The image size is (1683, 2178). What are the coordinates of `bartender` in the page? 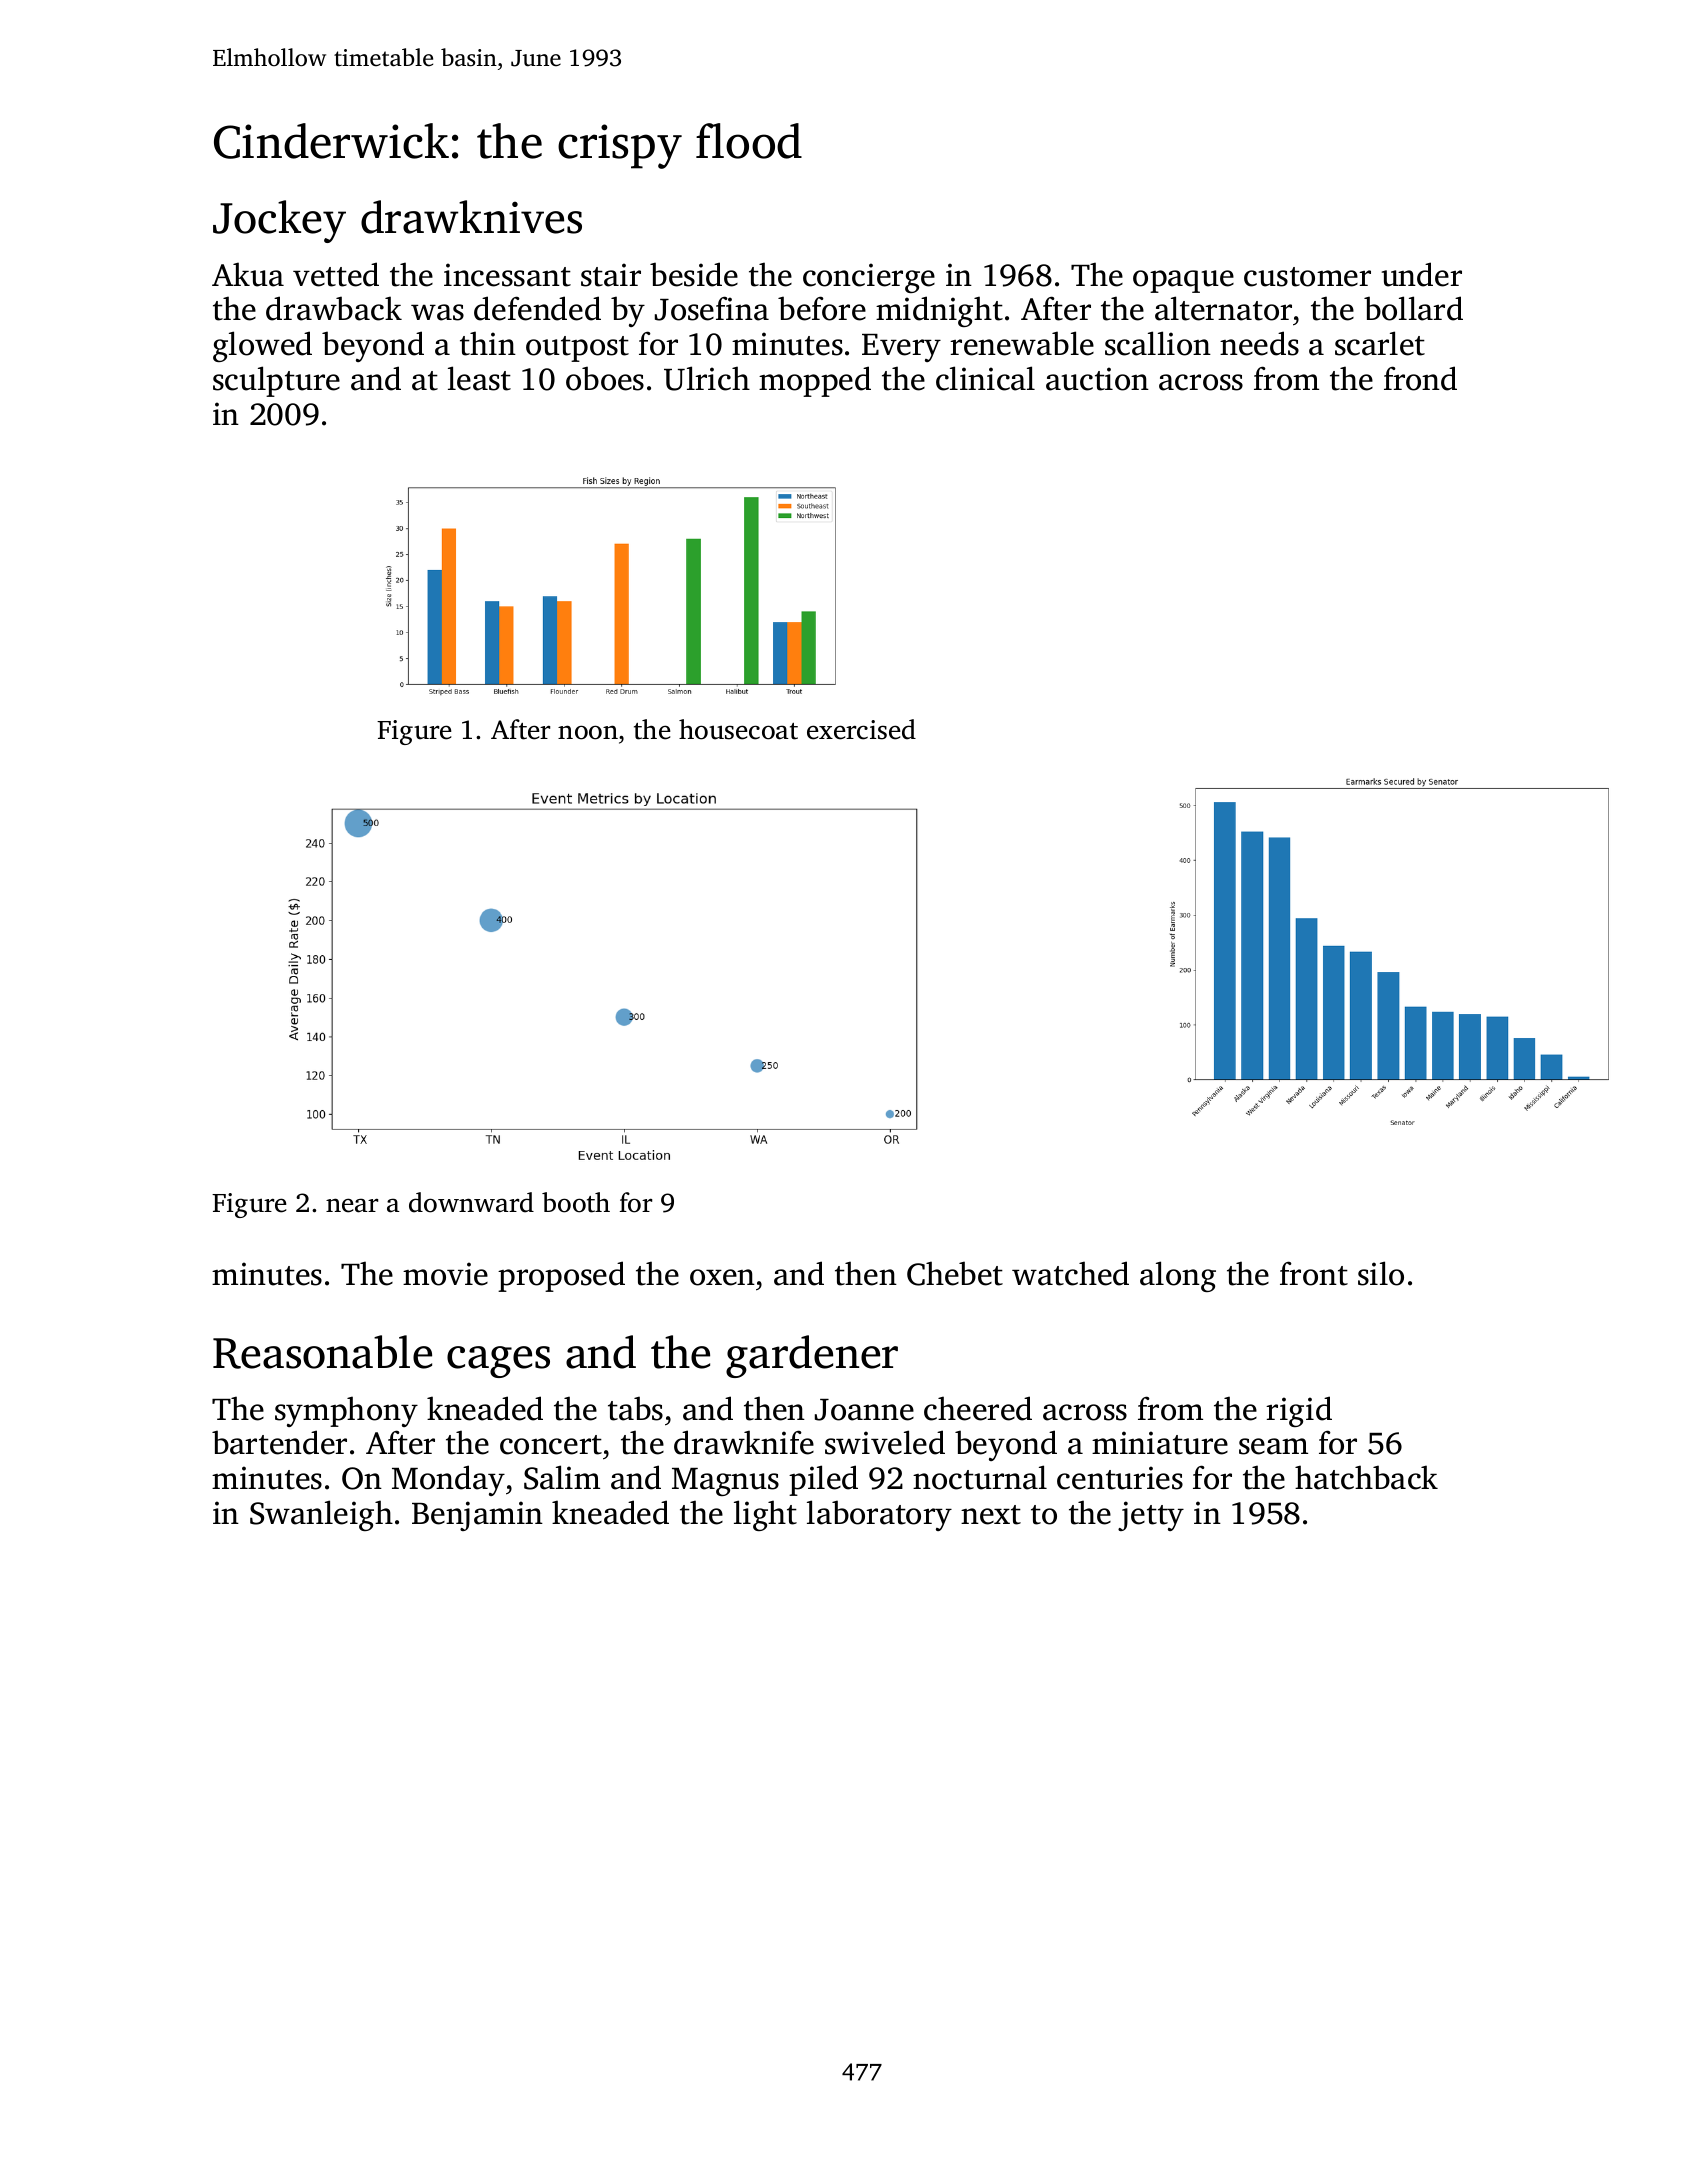 It's located at (279, 1442).
